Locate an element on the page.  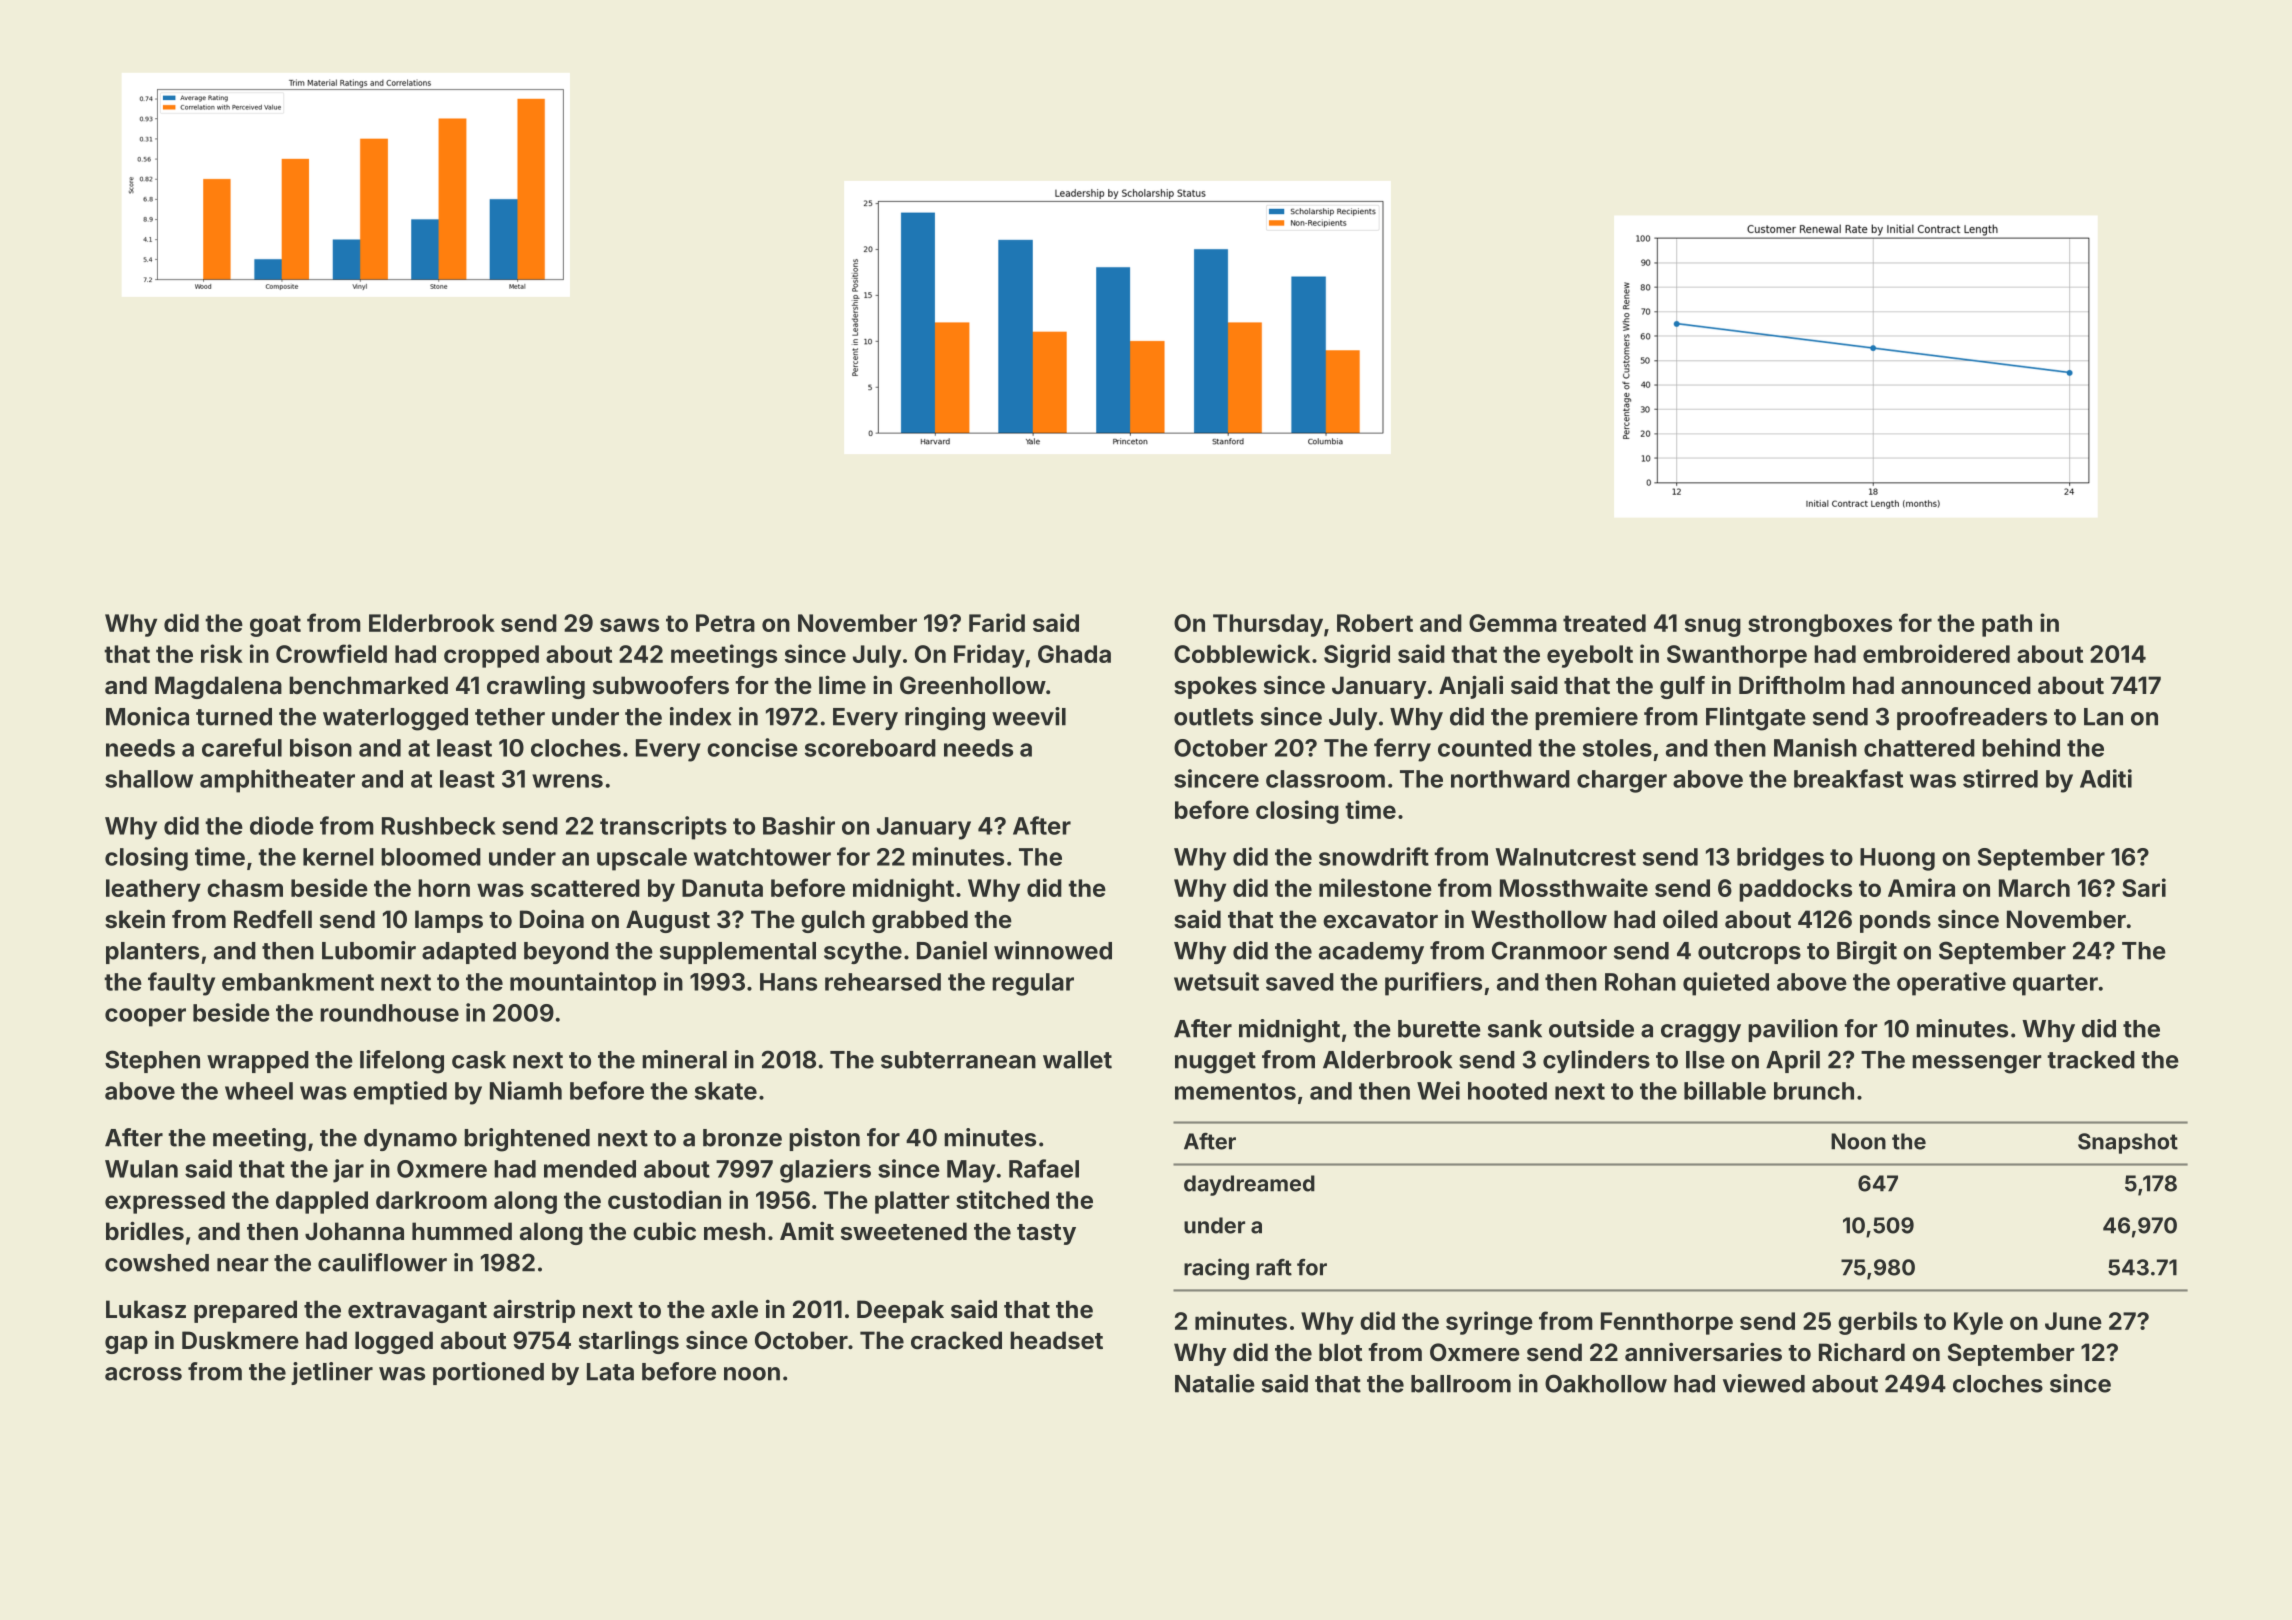
Amira is located at coordinates (1921, 887).
